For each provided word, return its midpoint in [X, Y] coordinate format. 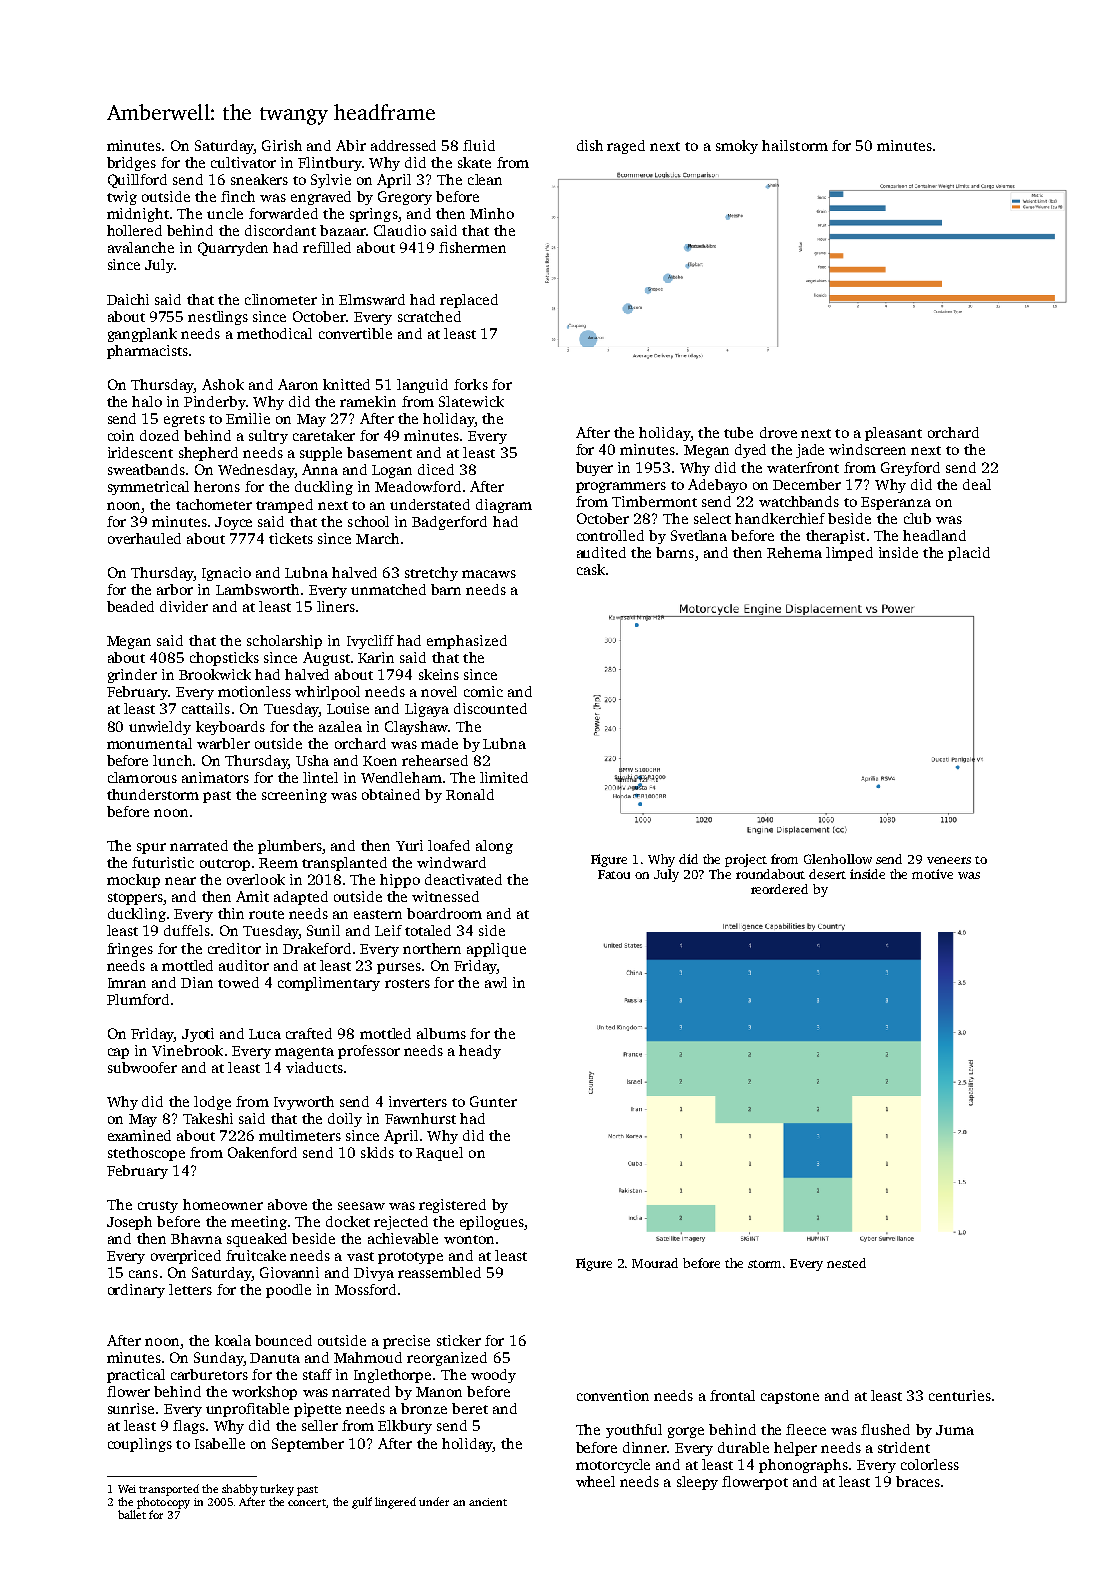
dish [590, 145]
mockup [133, 881]
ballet [132, 1514]
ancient [488, 1502]
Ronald [470, 794]
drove [778, 432]
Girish [282, 145]
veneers [949, 860]
